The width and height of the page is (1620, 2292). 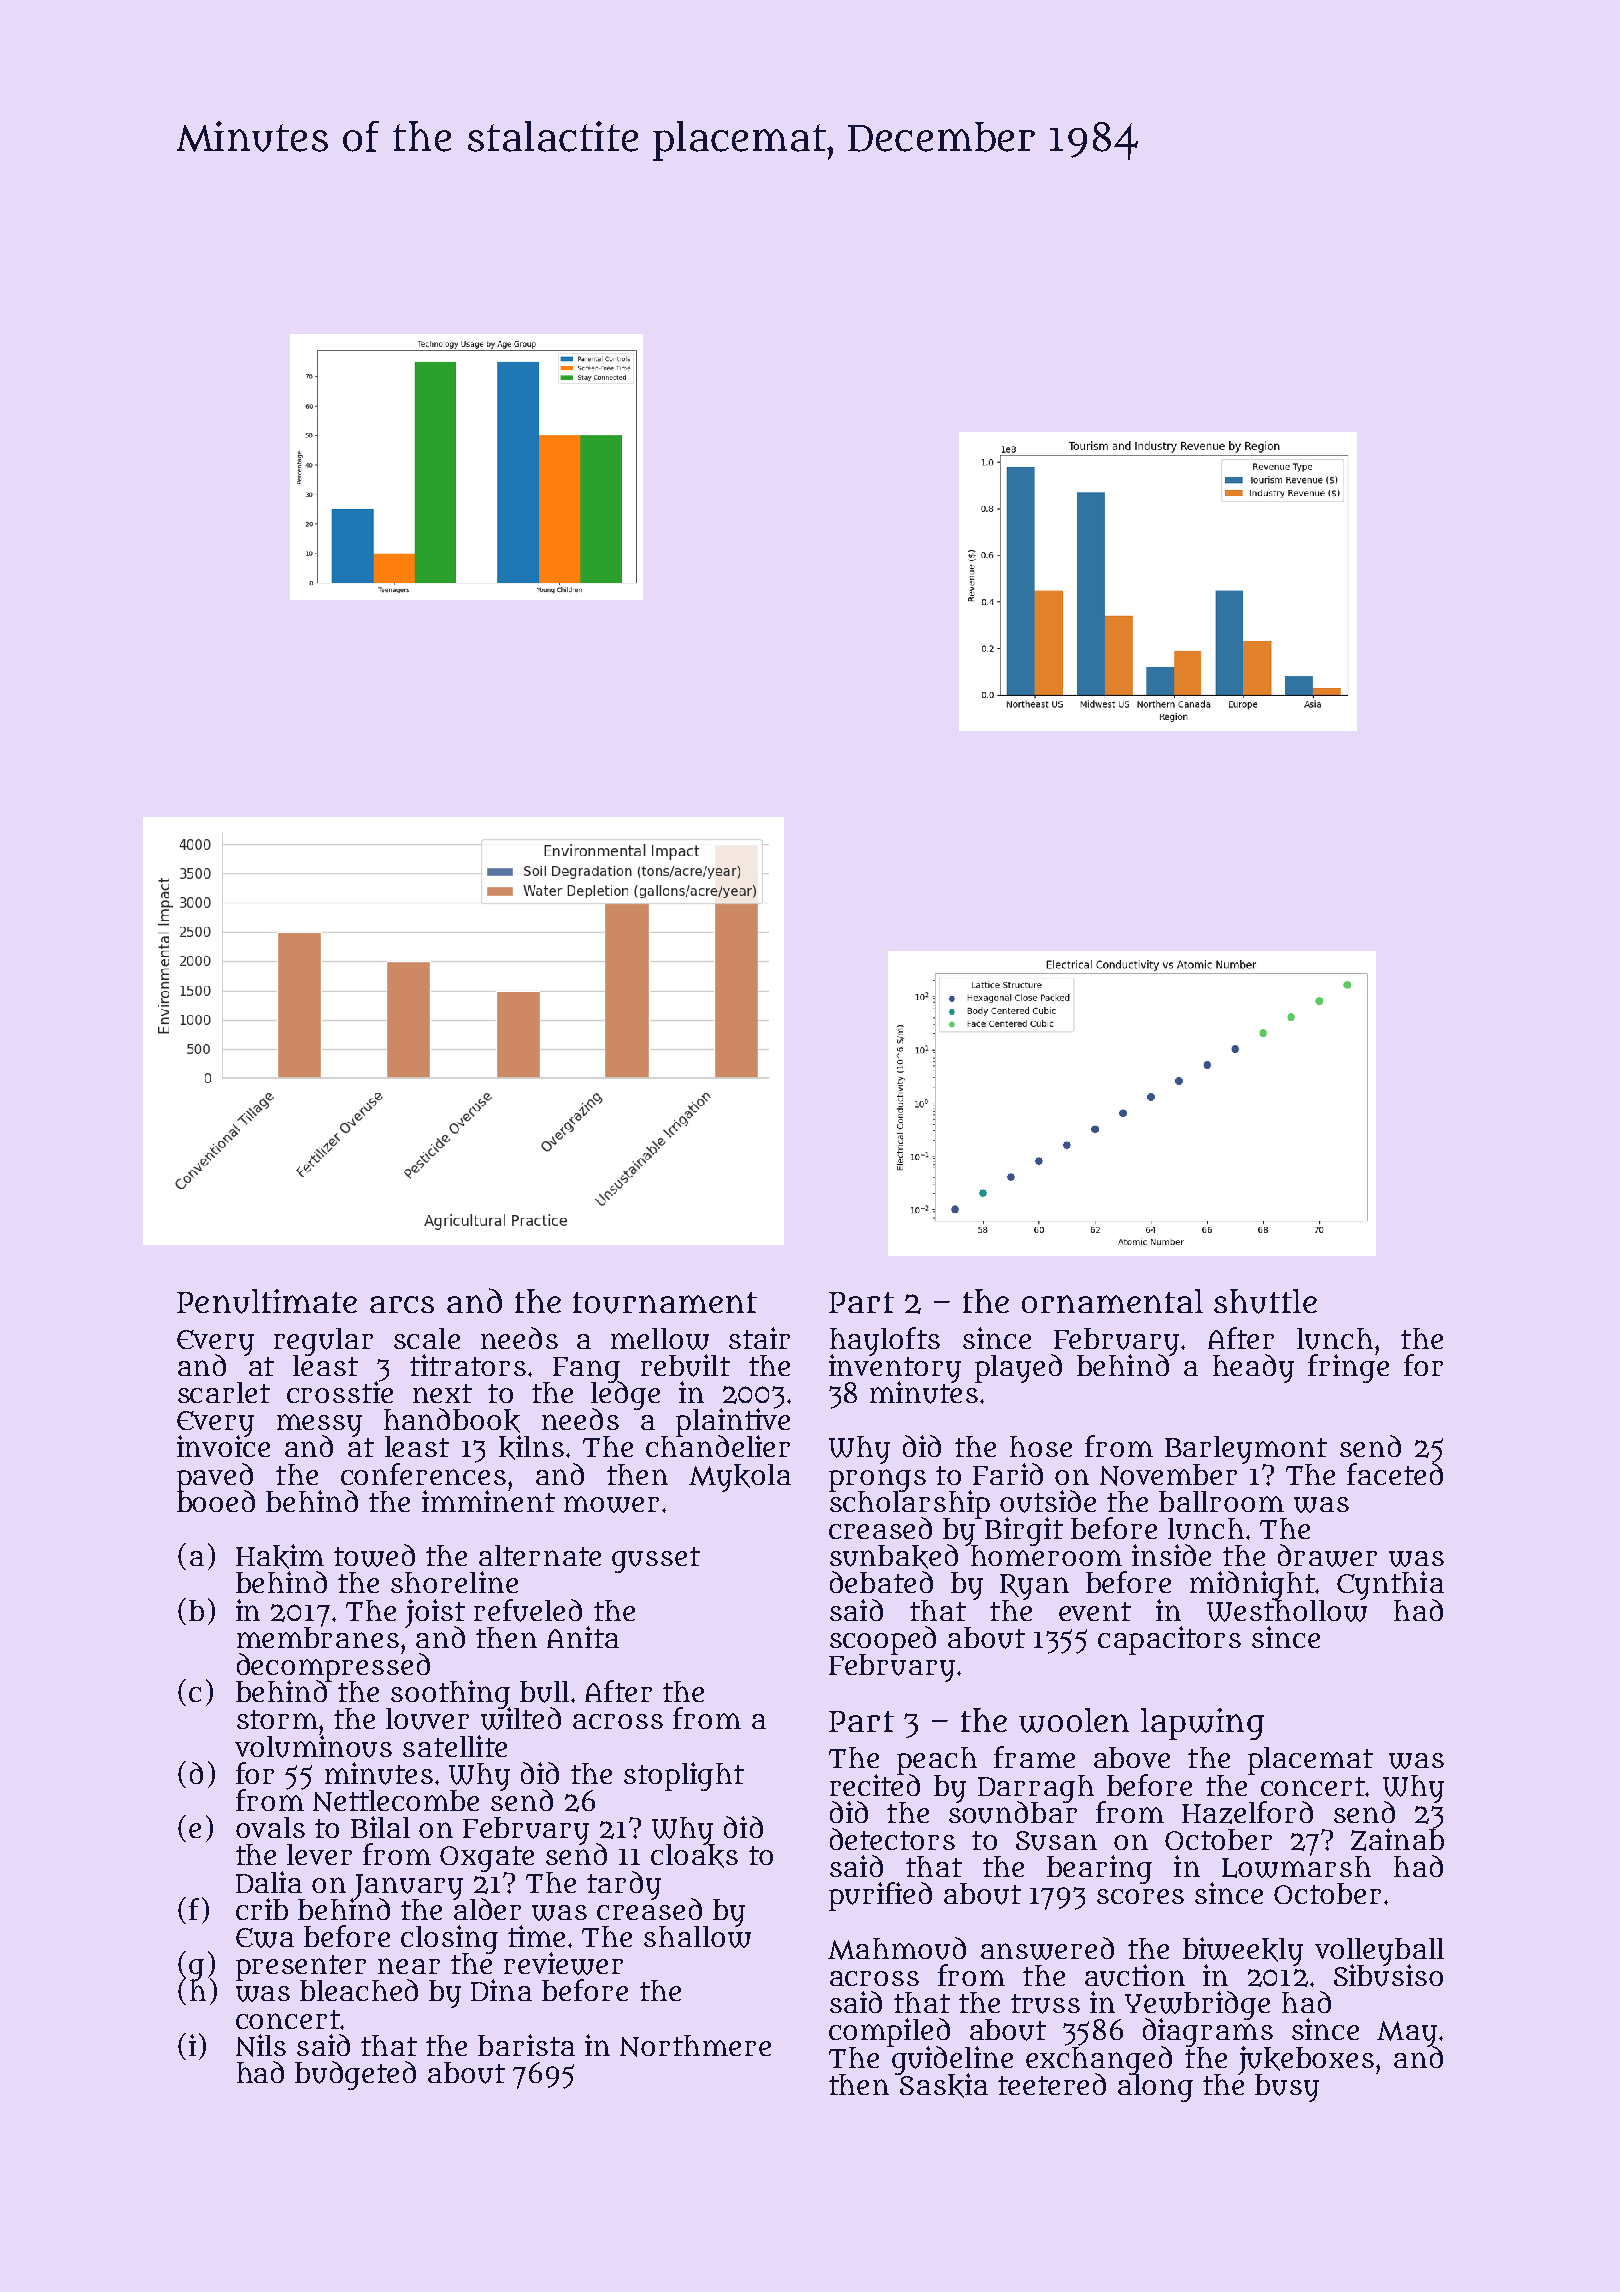 I want to click on arcs, so click(x=402, y=1304).
